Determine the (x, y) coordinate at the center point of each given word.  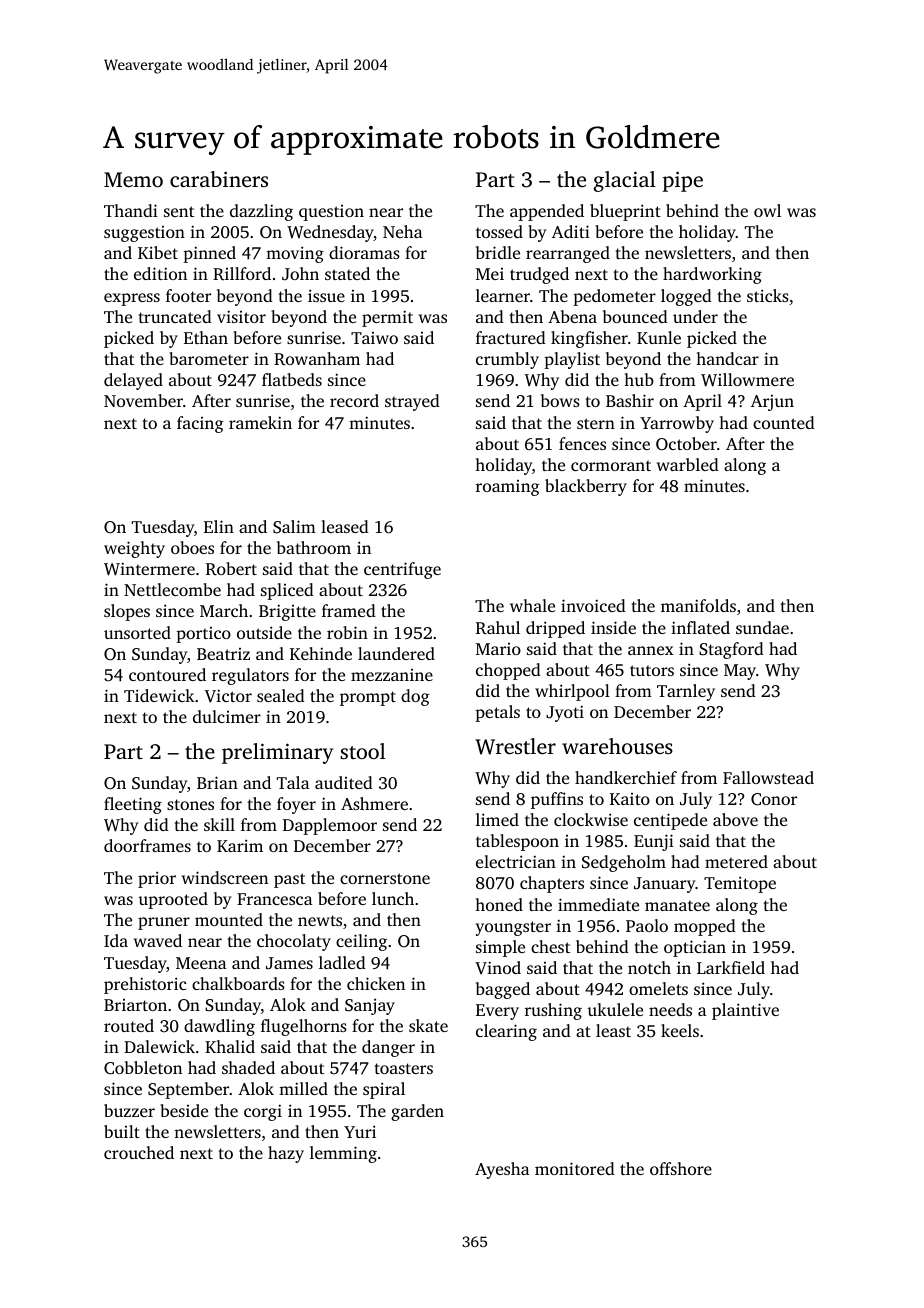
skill (219, 824)
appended (547, 212)
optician (695, 948)
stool (363, 751)
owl (767, 210)
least (613, 1030)
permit (387, 318)
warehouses (617, 746)
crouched (139, 1152)
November (143, 400)
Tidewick (159, 695)
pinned (209, 254)
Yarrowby (677, 424)
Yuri (360, 1131)
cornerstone (385, 878)
